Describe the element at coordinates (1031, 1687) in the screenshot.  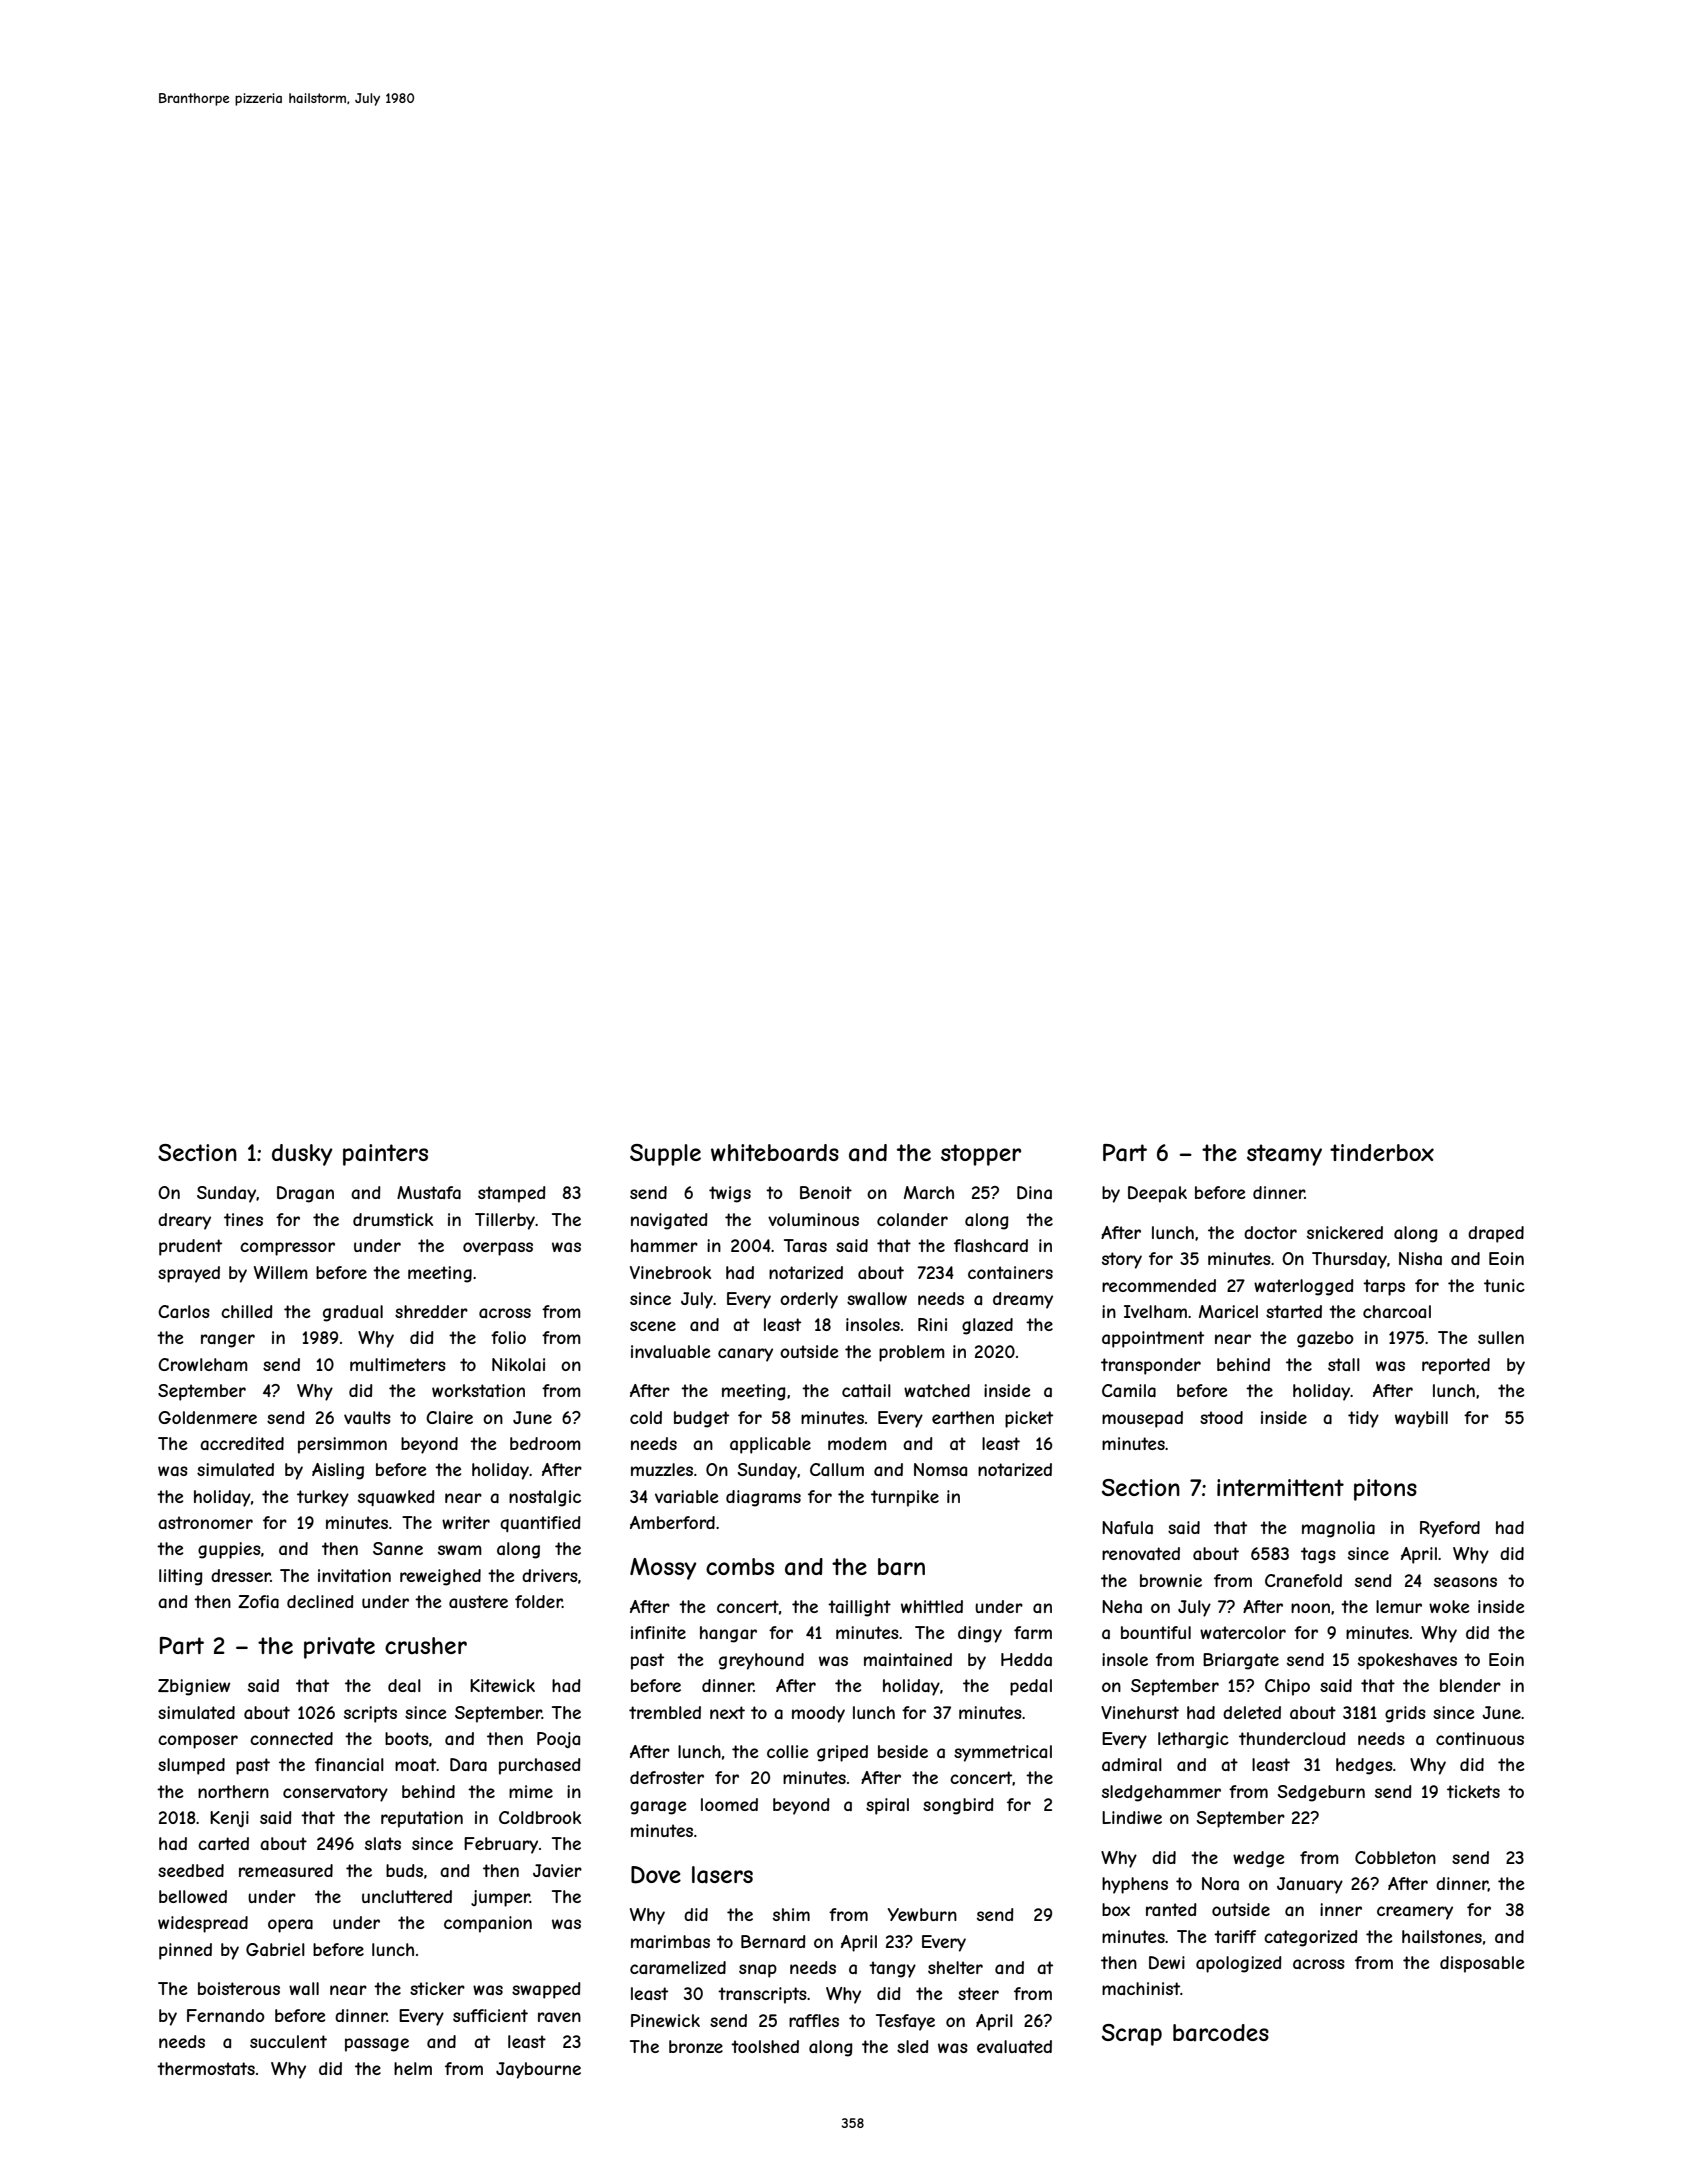
I see `pedal` at that location.
